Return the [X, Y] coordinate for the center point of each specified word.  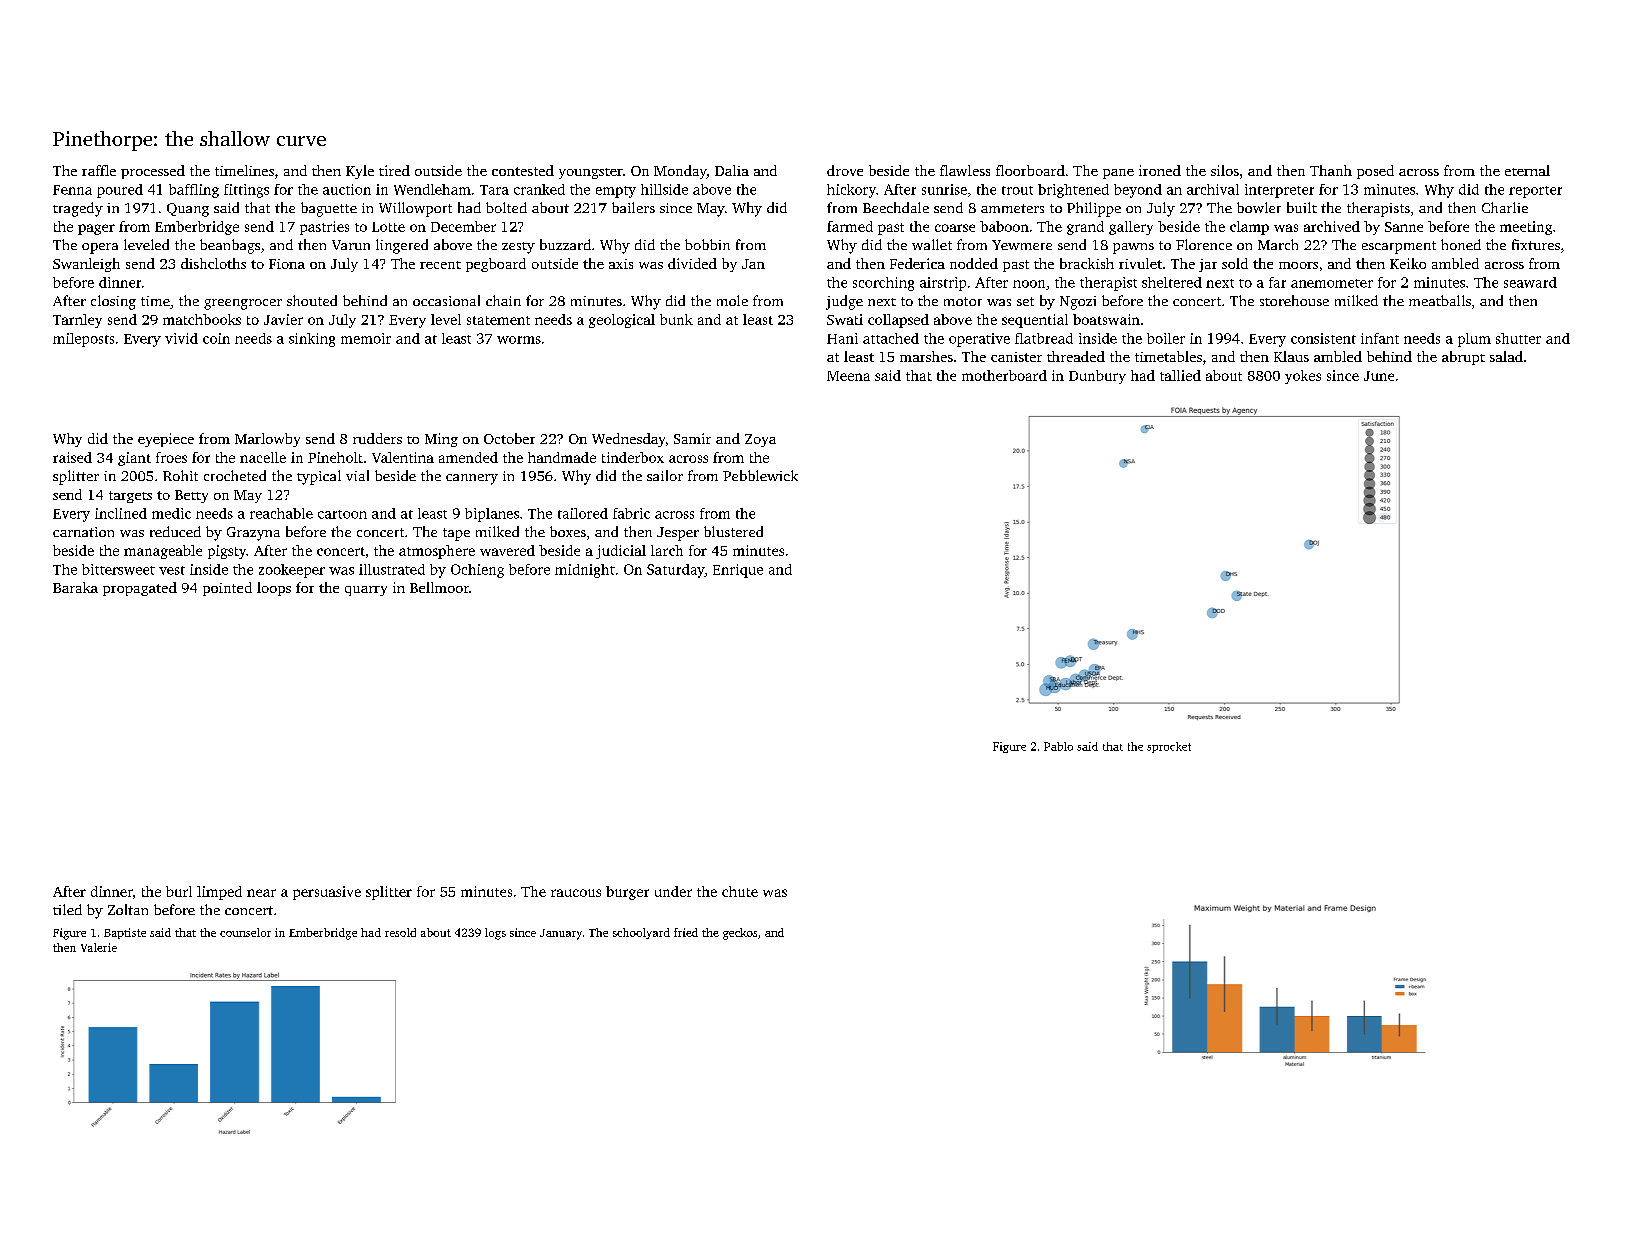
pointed [227, 589]
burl [179, 891]
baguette [329, 209]
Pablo [1058, 746]
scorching [883, 284]
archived [1332, 226]
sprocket [1169, 747]
